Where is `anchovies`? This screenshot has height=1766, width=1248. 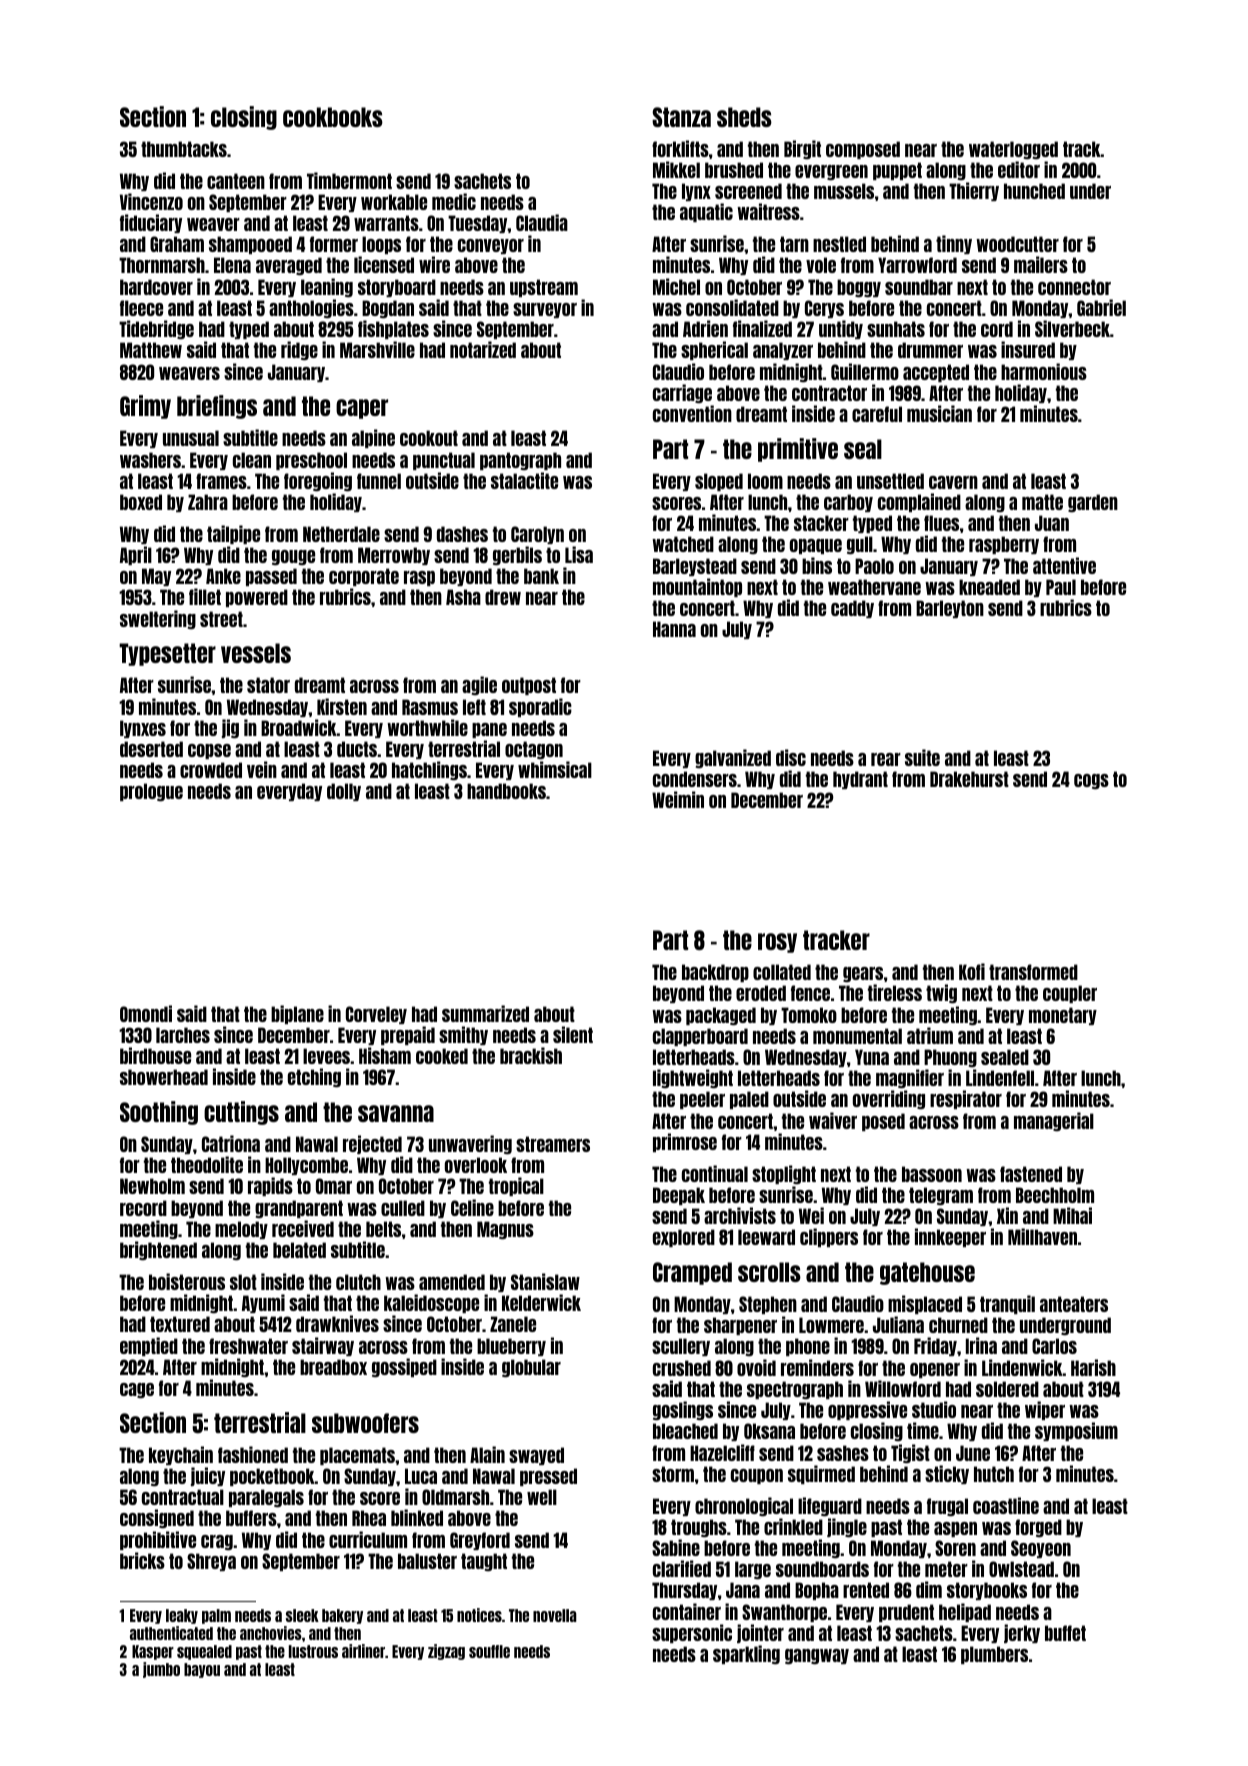 anchovies is located at coordinates (271, 1633).
